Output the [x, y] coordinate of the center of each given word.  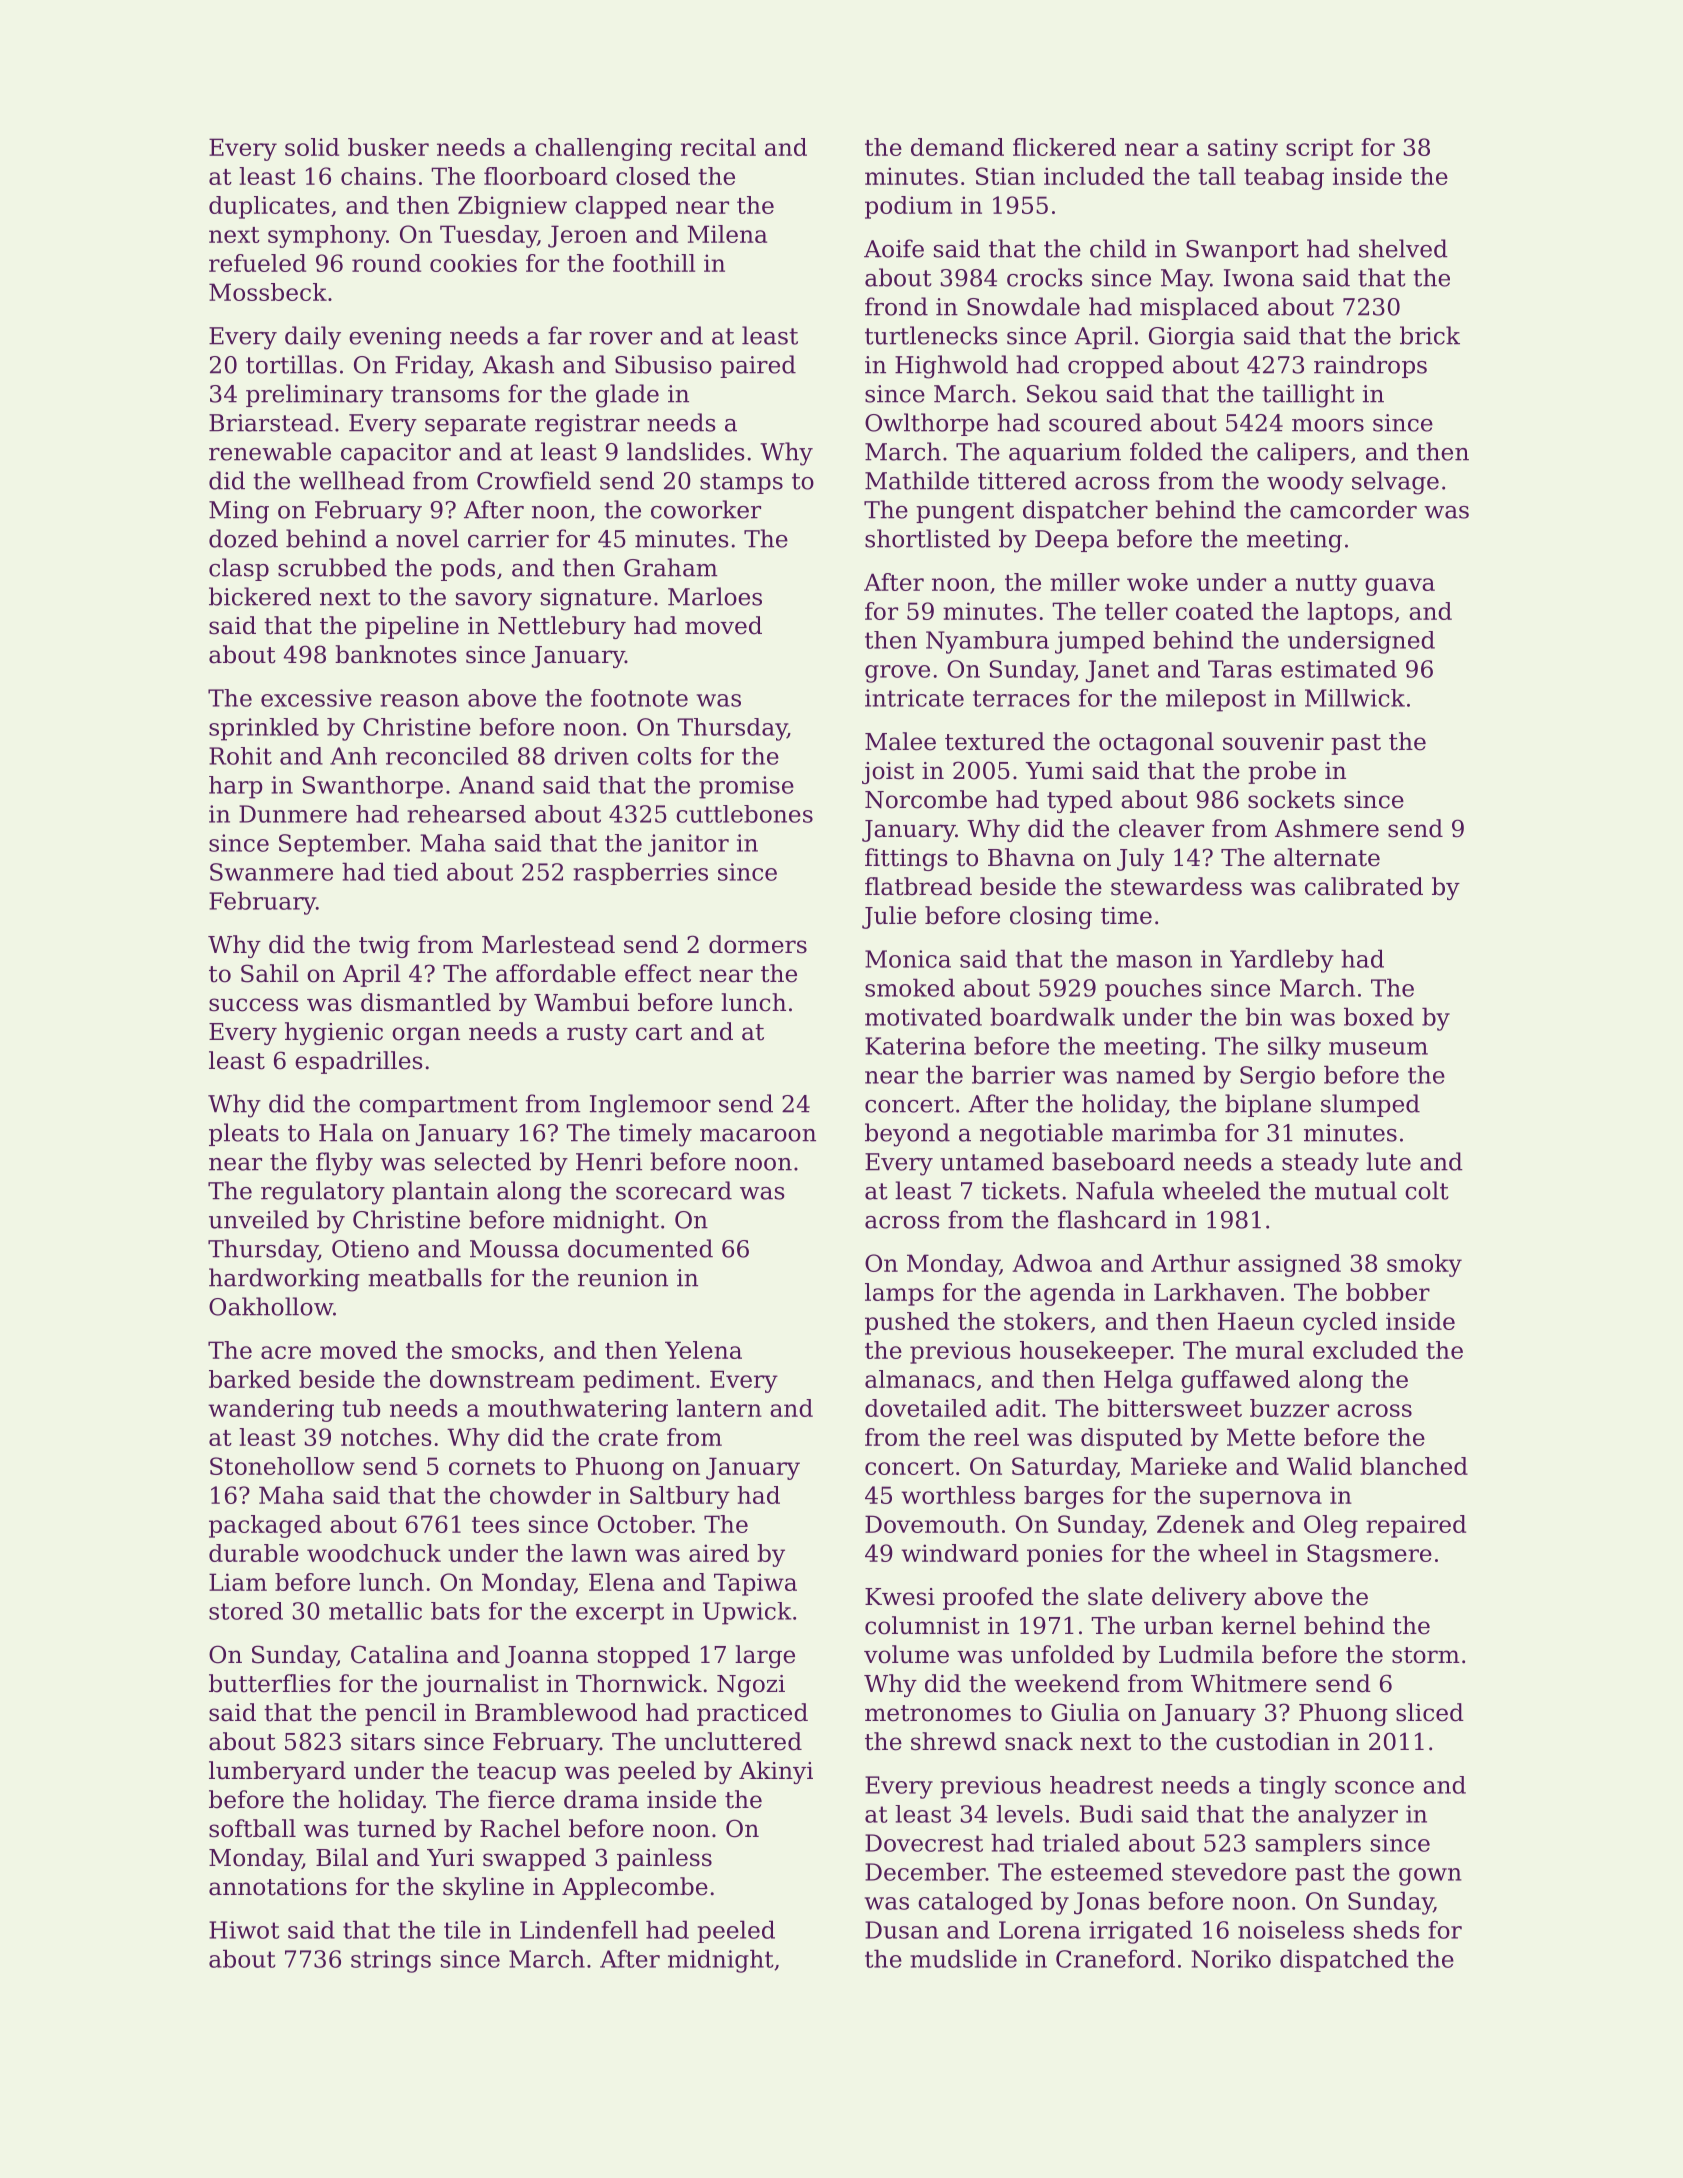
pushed [907, 1323]
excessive [316, 698]
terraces [1021, 698]
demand [957, 147]
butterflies [270, 1683]
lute [1388, 1161]
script [1319, 149]
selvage [1395, 483]
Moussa [514, 1249]
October [645, 1524]
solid [312, 147]
